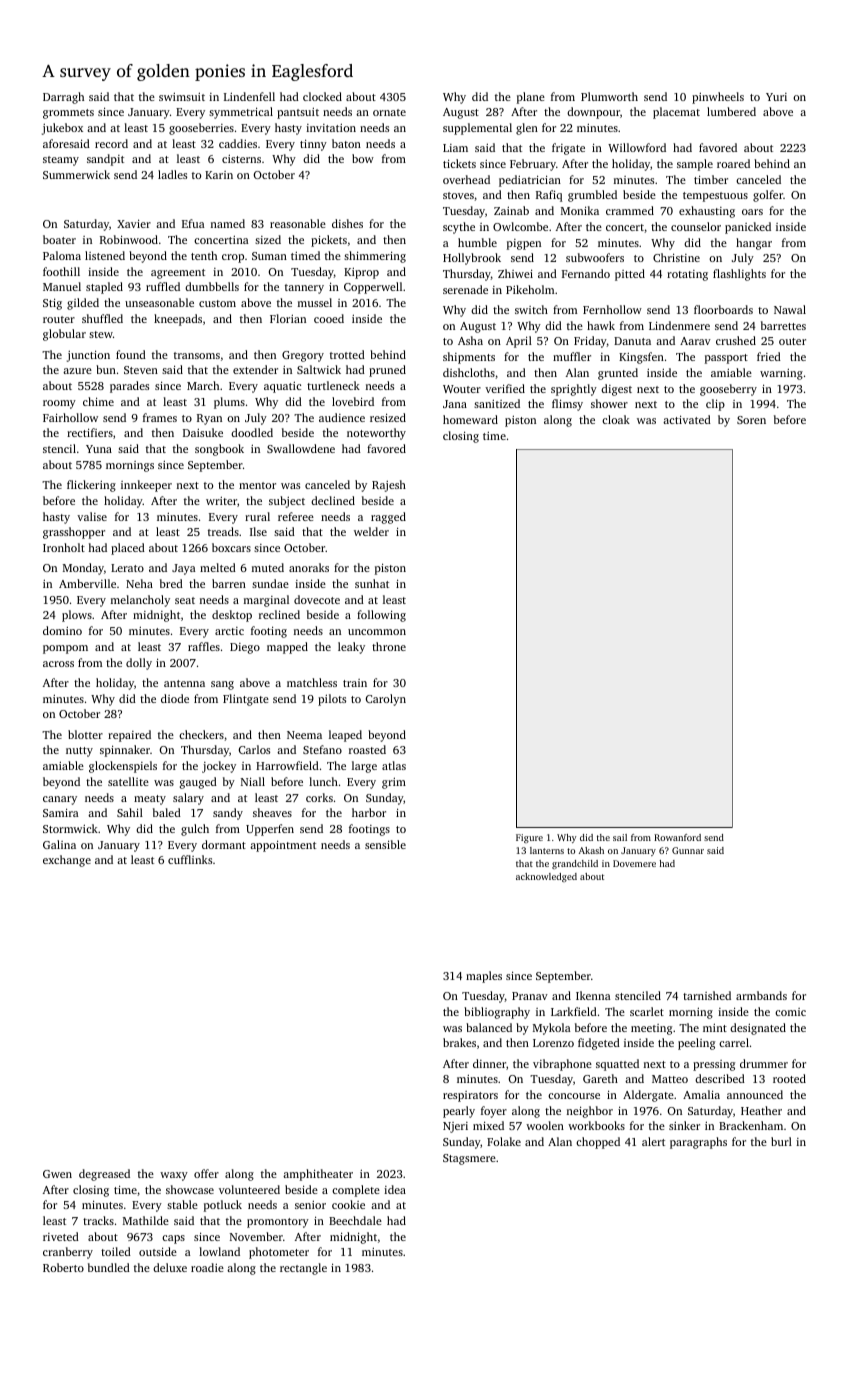 This image has height=1400, width=849. I want to click on clocked, so click(322, 96).
